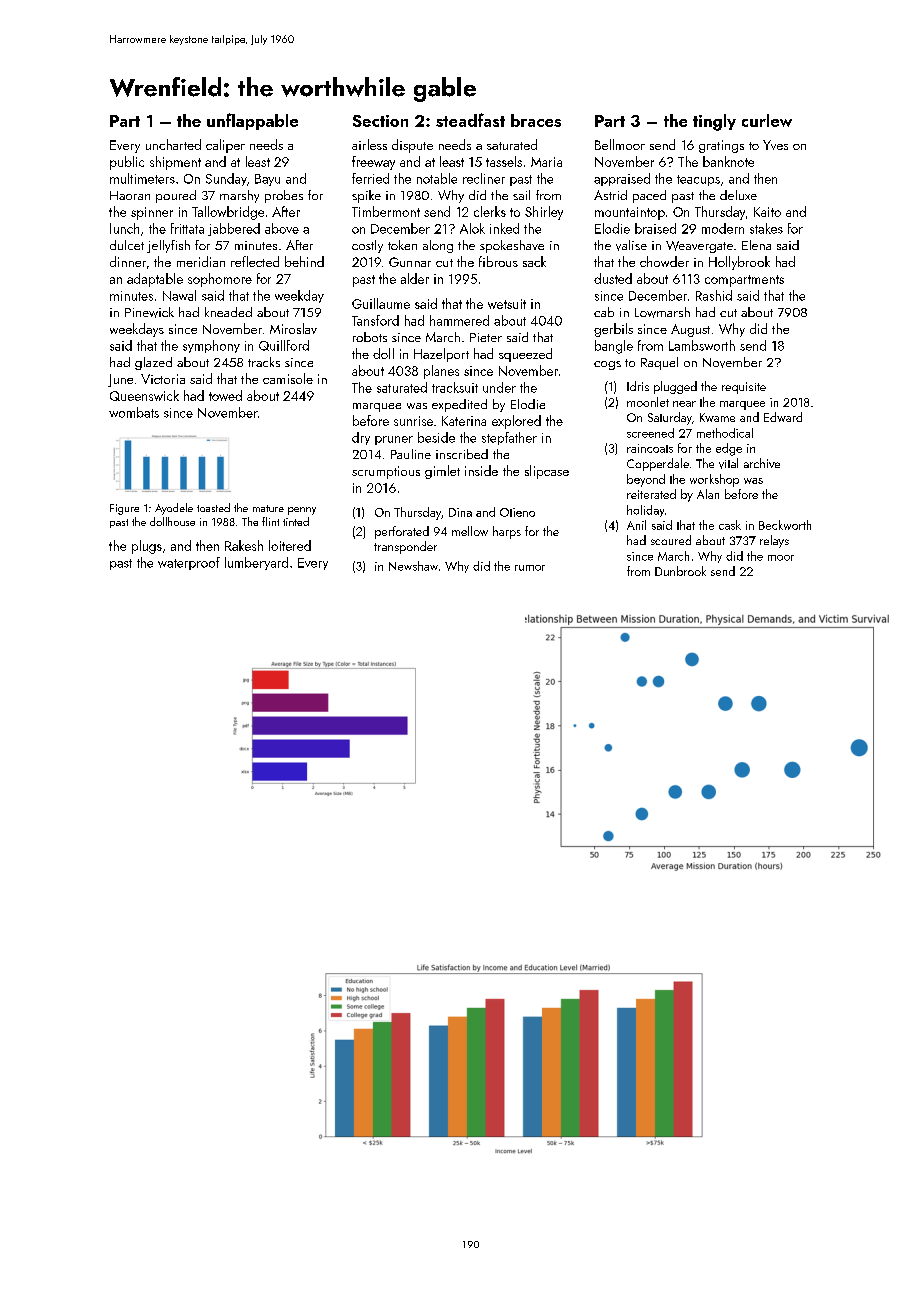 The image size is (924, 1308). Describe the element at coordinates (775, 145) in the document. I see `Yves` at that location.
